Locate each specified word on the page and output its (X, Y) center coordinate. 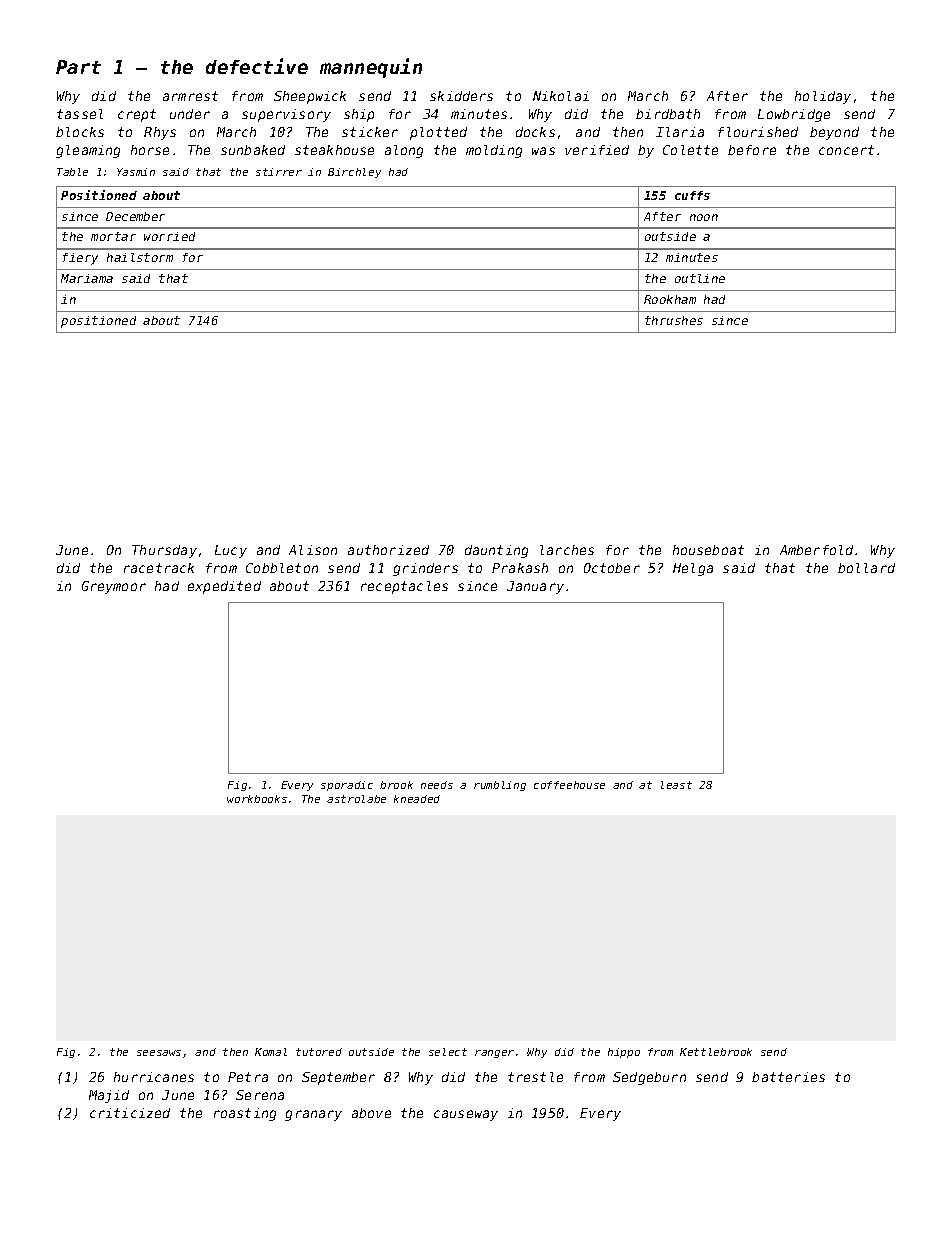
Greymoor (114, 587)
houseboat (708, 550)
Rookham (670, 299)
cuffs (692, 195)
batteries (788, 1077)
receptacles (404, 587)
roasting (245, 1114)
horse (150, 150)
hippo (624, 1053)
